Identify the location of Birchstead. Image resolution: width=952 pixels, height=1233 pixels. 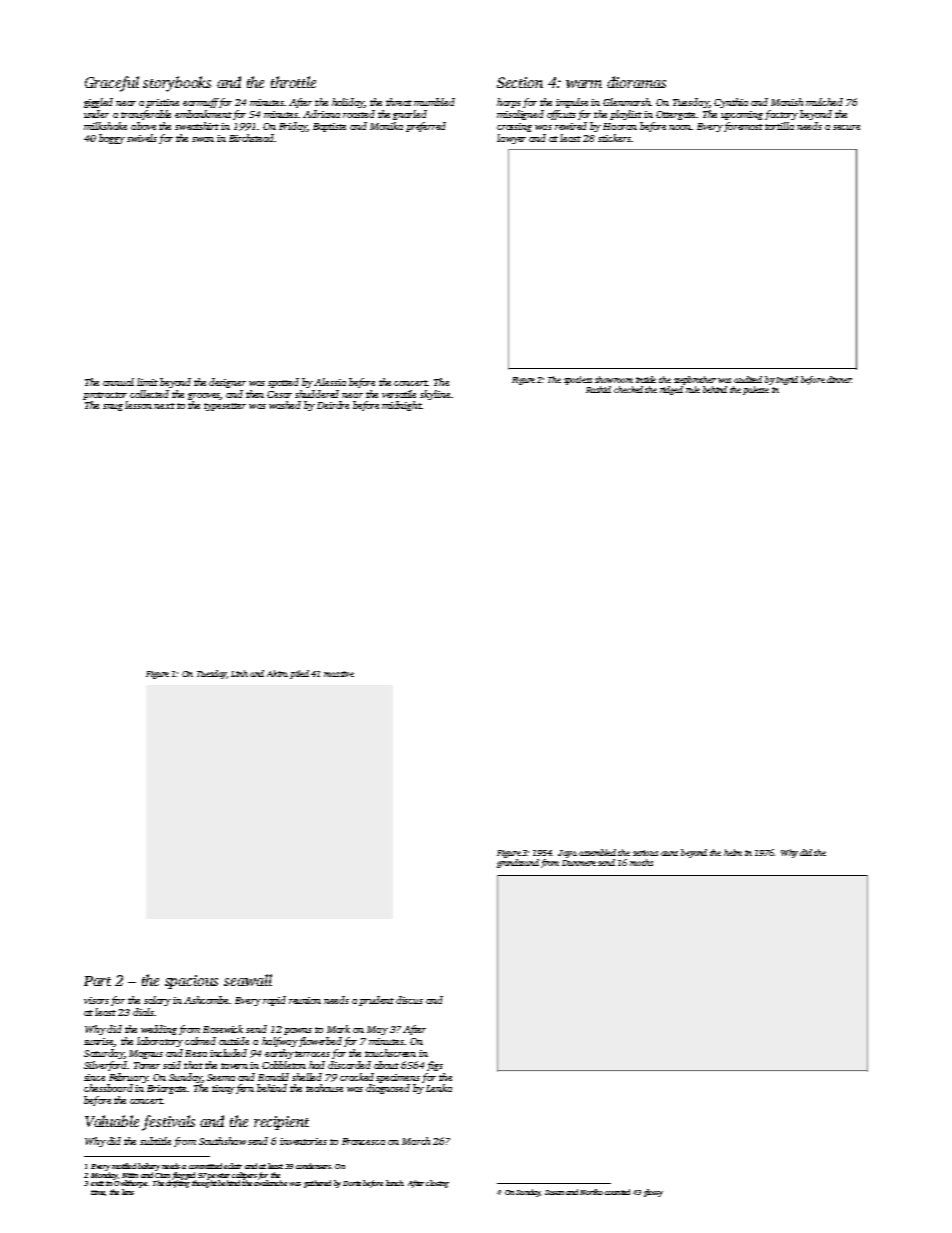
(252, 138).
